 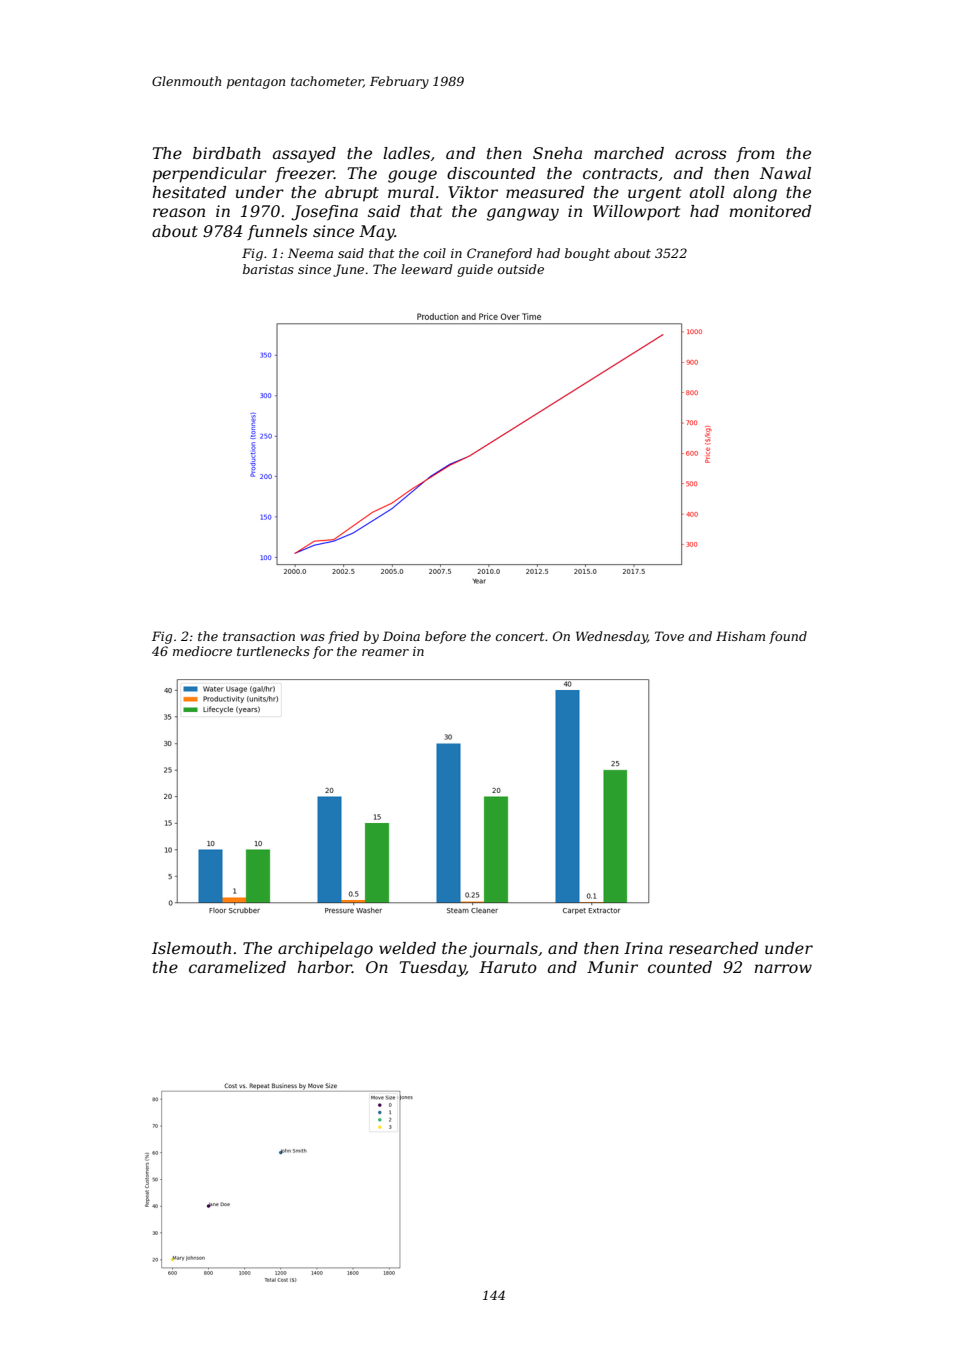 I want to click on gangway, so click(x=523, y=214).
